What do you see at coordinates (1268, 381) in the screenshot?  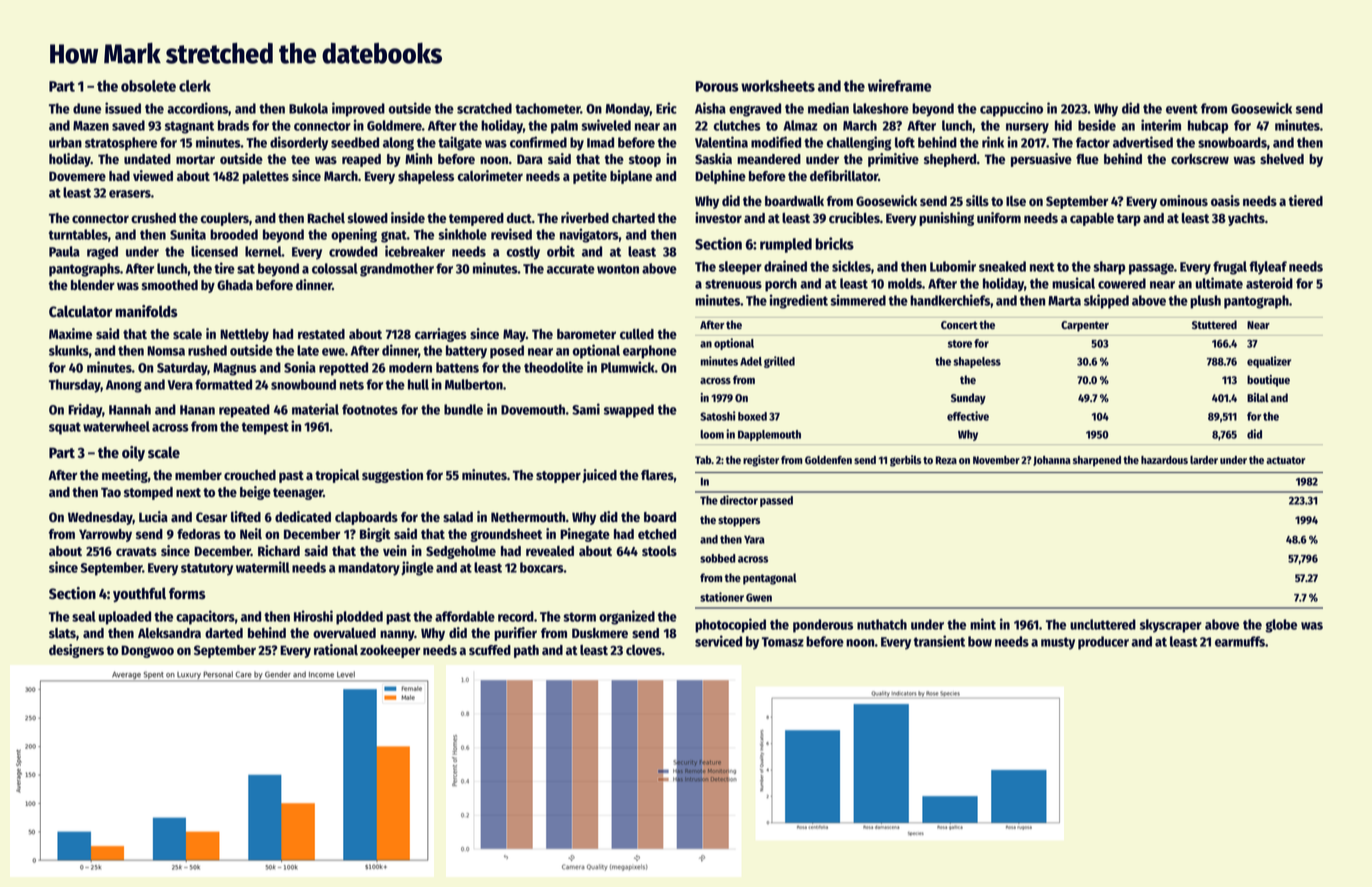 I see `boutique` at bounding box center [1268, 381].
